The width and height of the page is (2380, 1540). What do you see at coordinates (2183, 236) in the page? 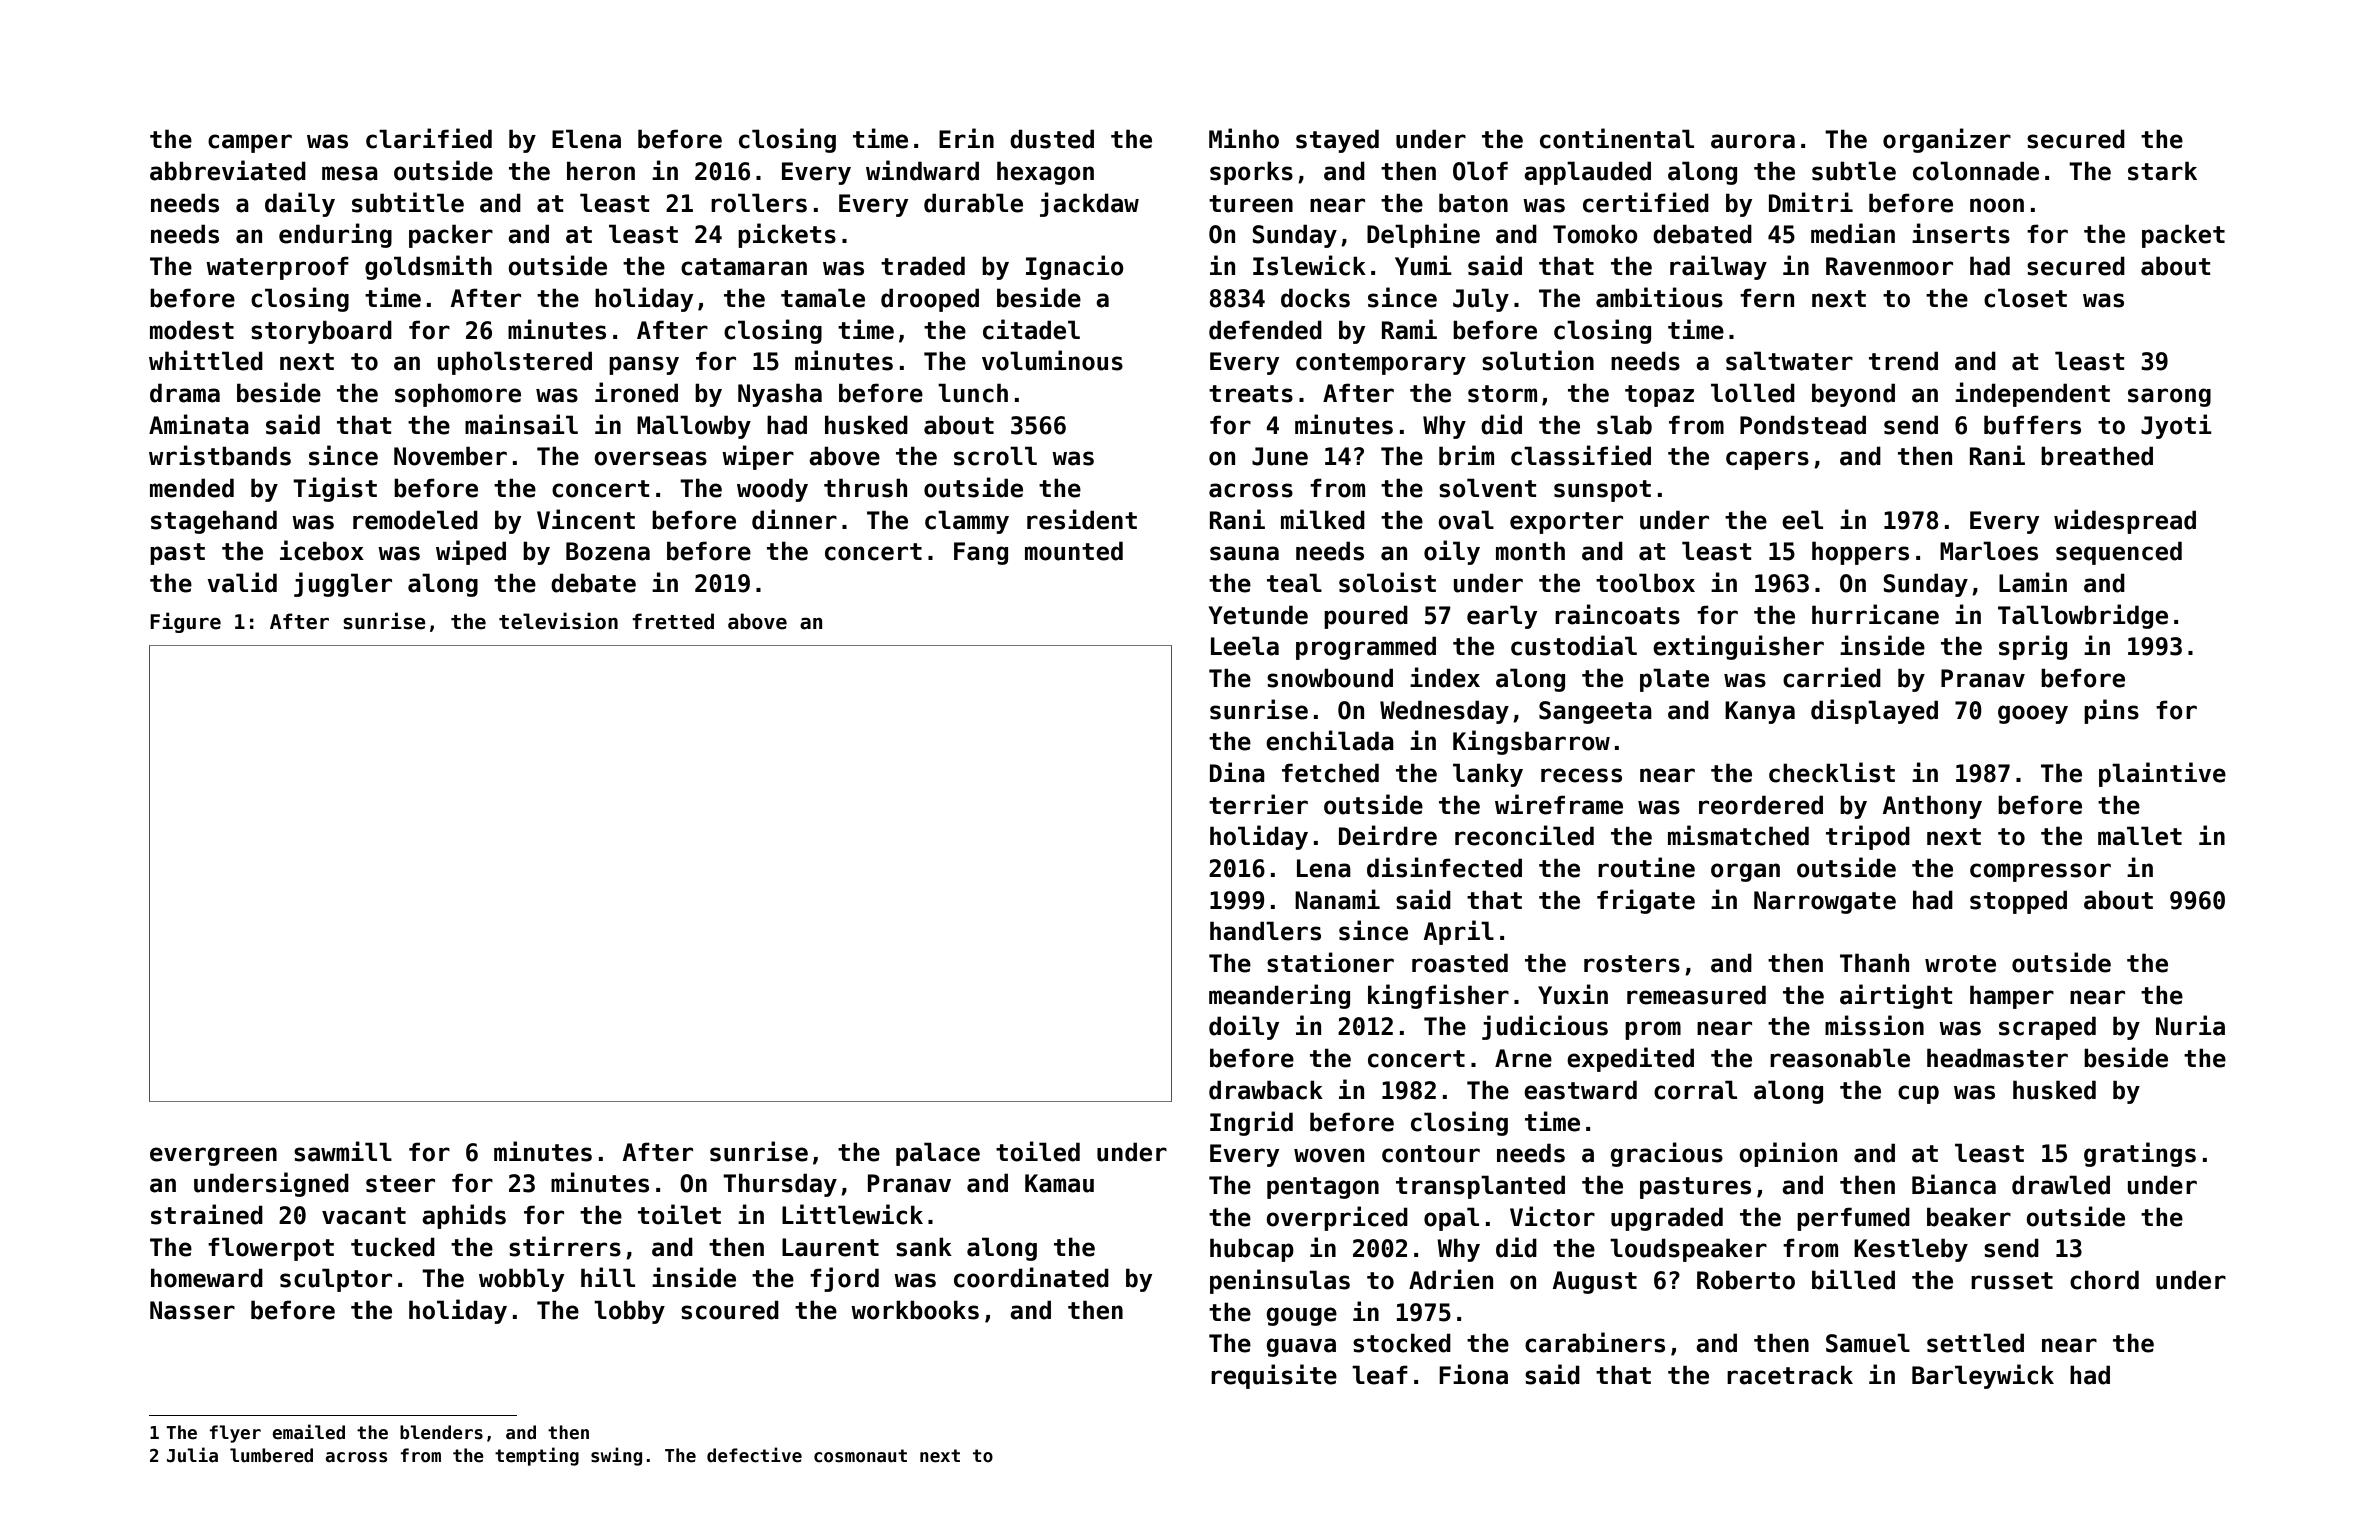
I see `packet` at bounding box center [2183, 236].
